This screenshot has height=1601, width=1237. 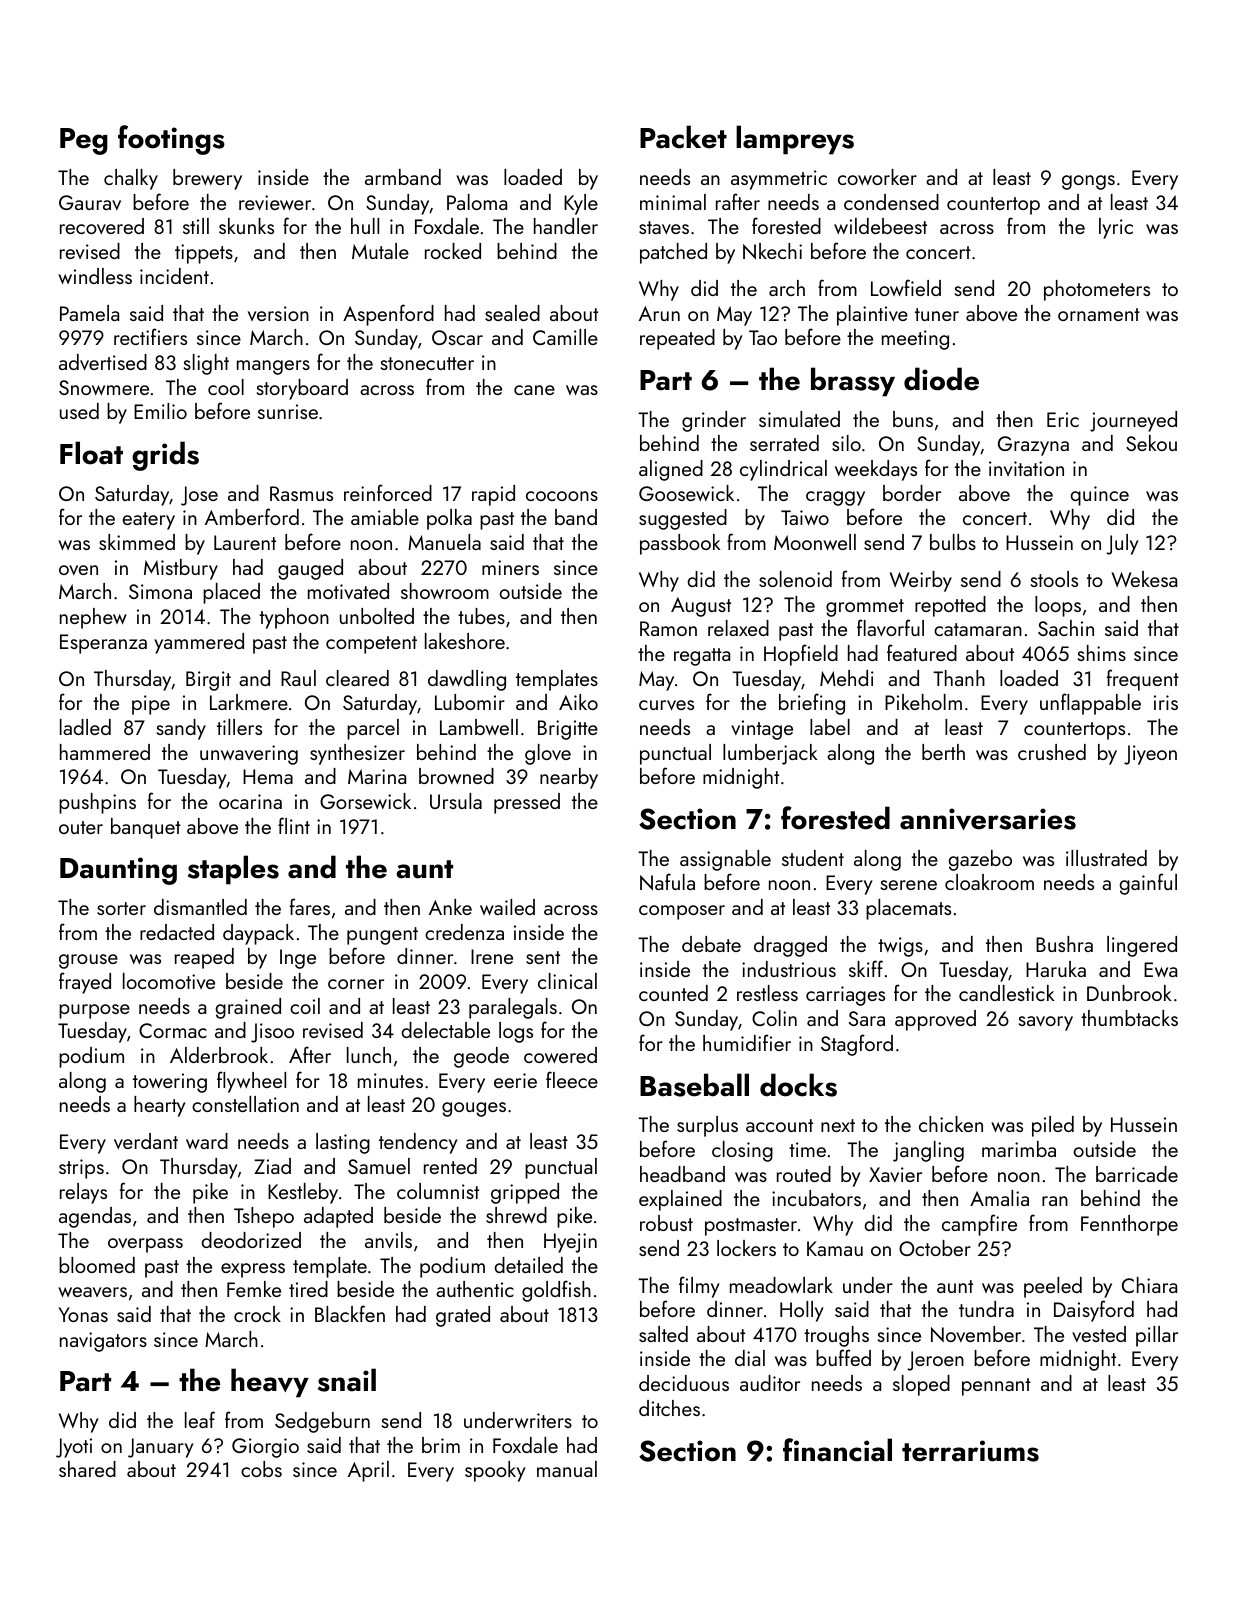 I want to click on Packet, so click(x=683, y=137).
